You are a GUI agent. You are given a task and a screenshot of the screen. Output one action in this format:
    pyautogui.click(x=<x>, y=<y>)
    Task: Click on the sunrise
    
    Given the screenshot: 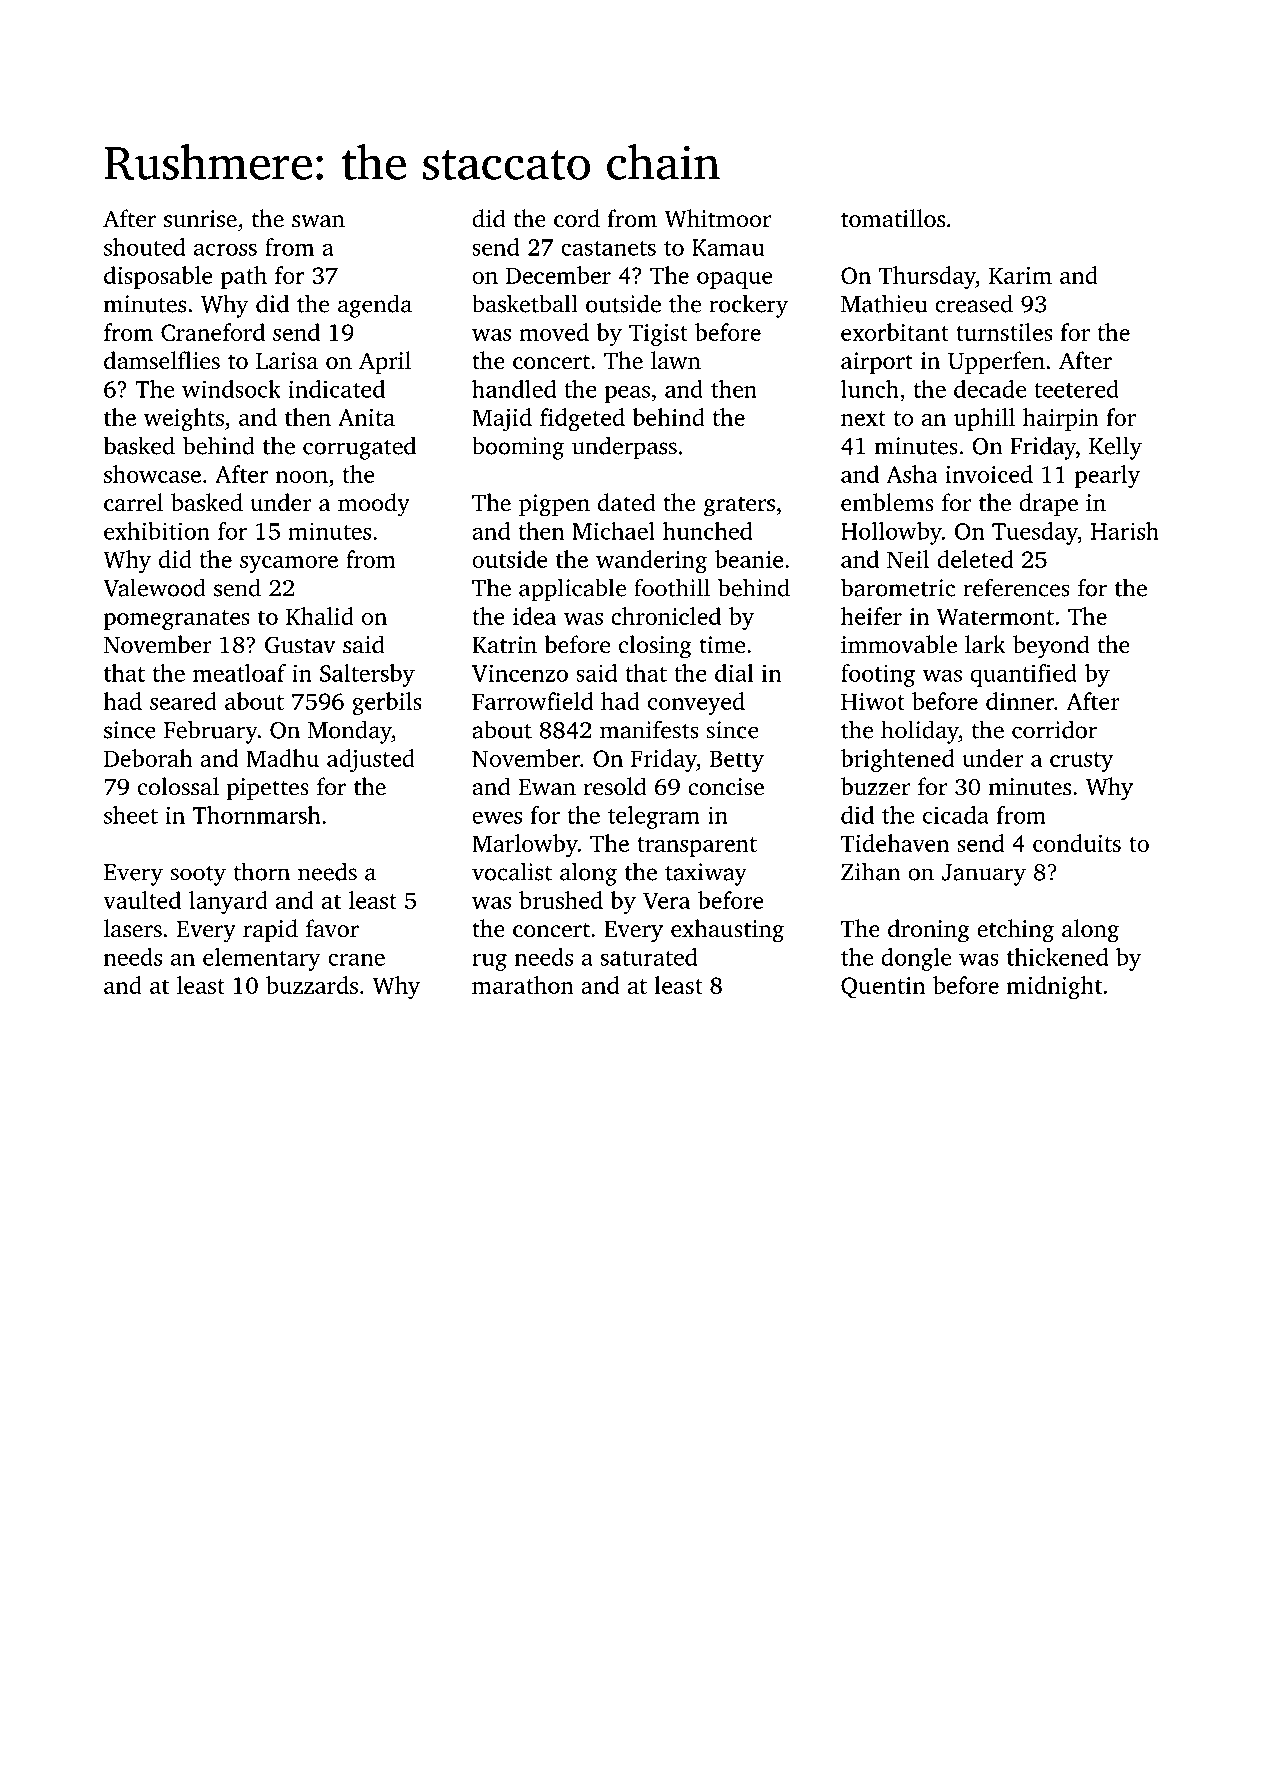 What is the action you would take?
    pyautogui.click(x=200, y=219)
